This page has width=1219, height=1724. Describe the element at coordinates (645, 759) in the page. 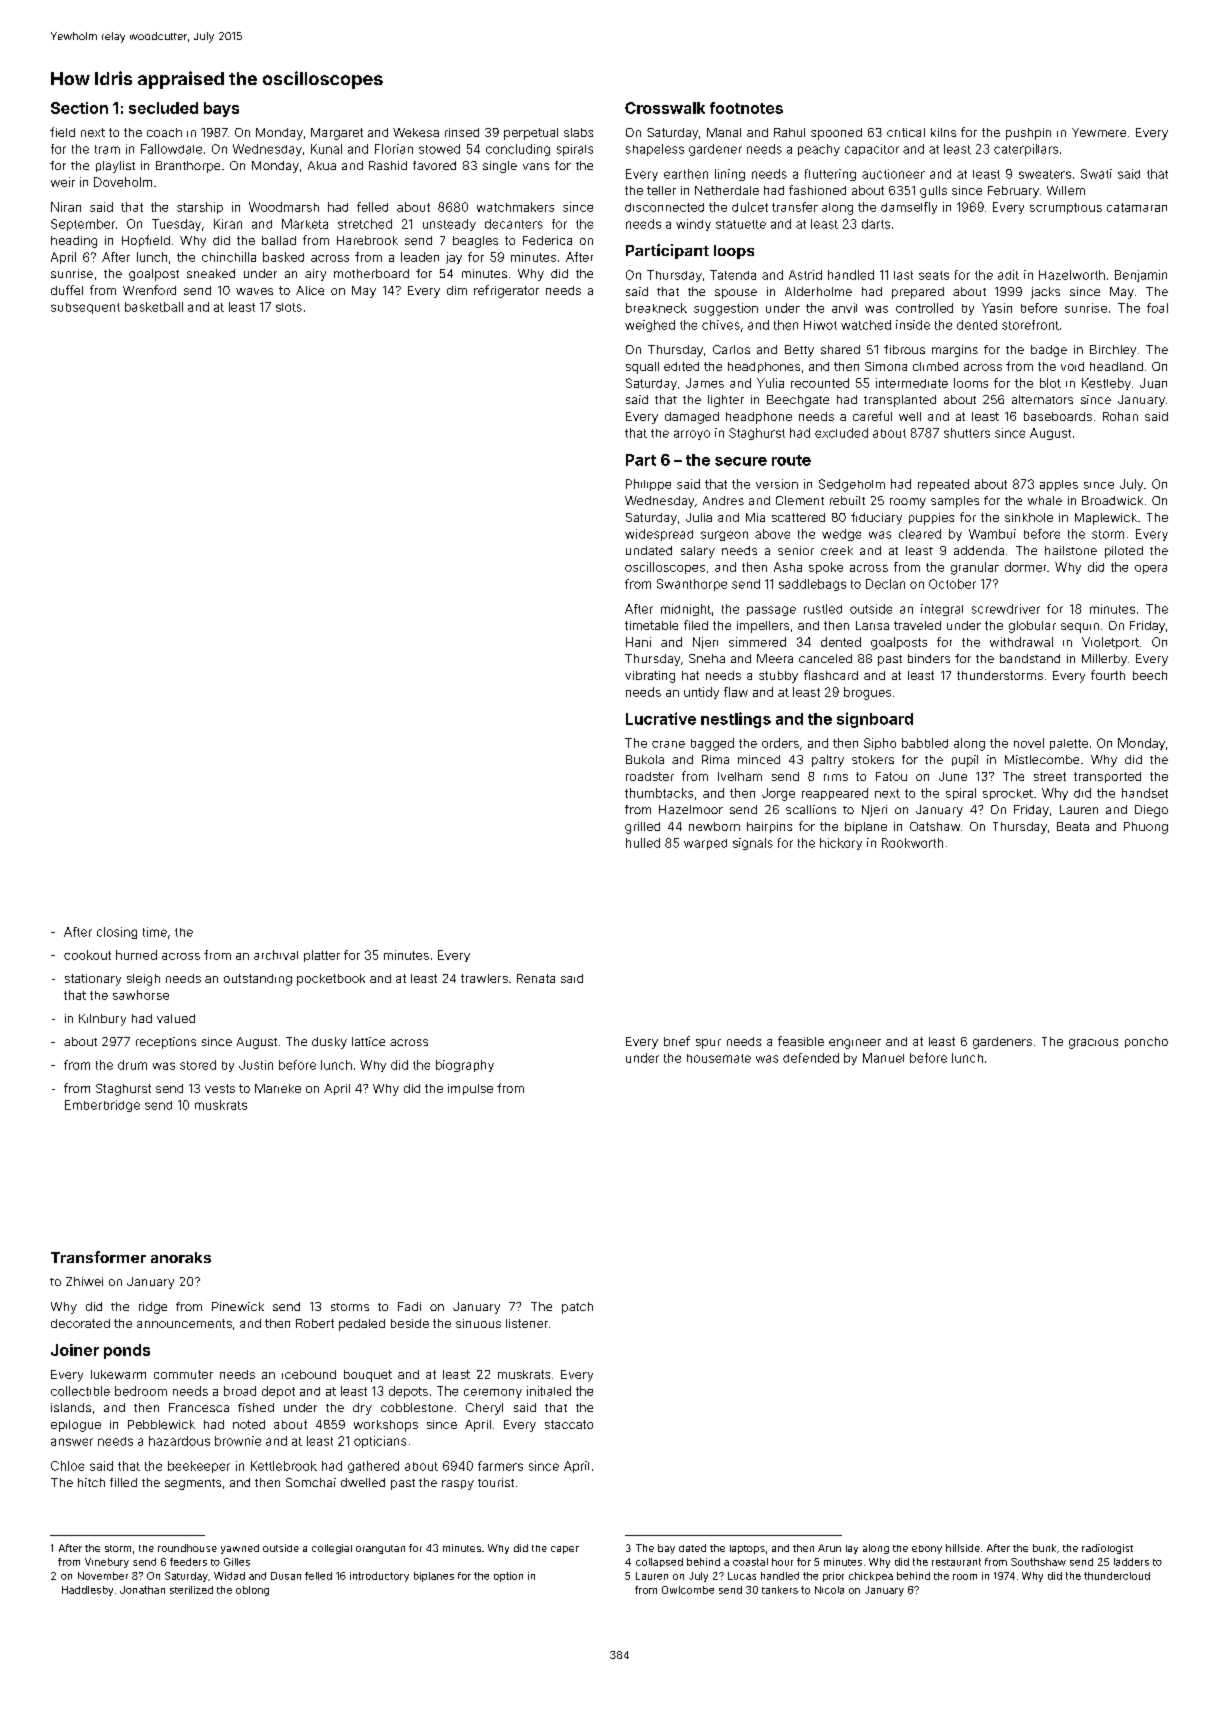

I see `Bukola` at that location.
